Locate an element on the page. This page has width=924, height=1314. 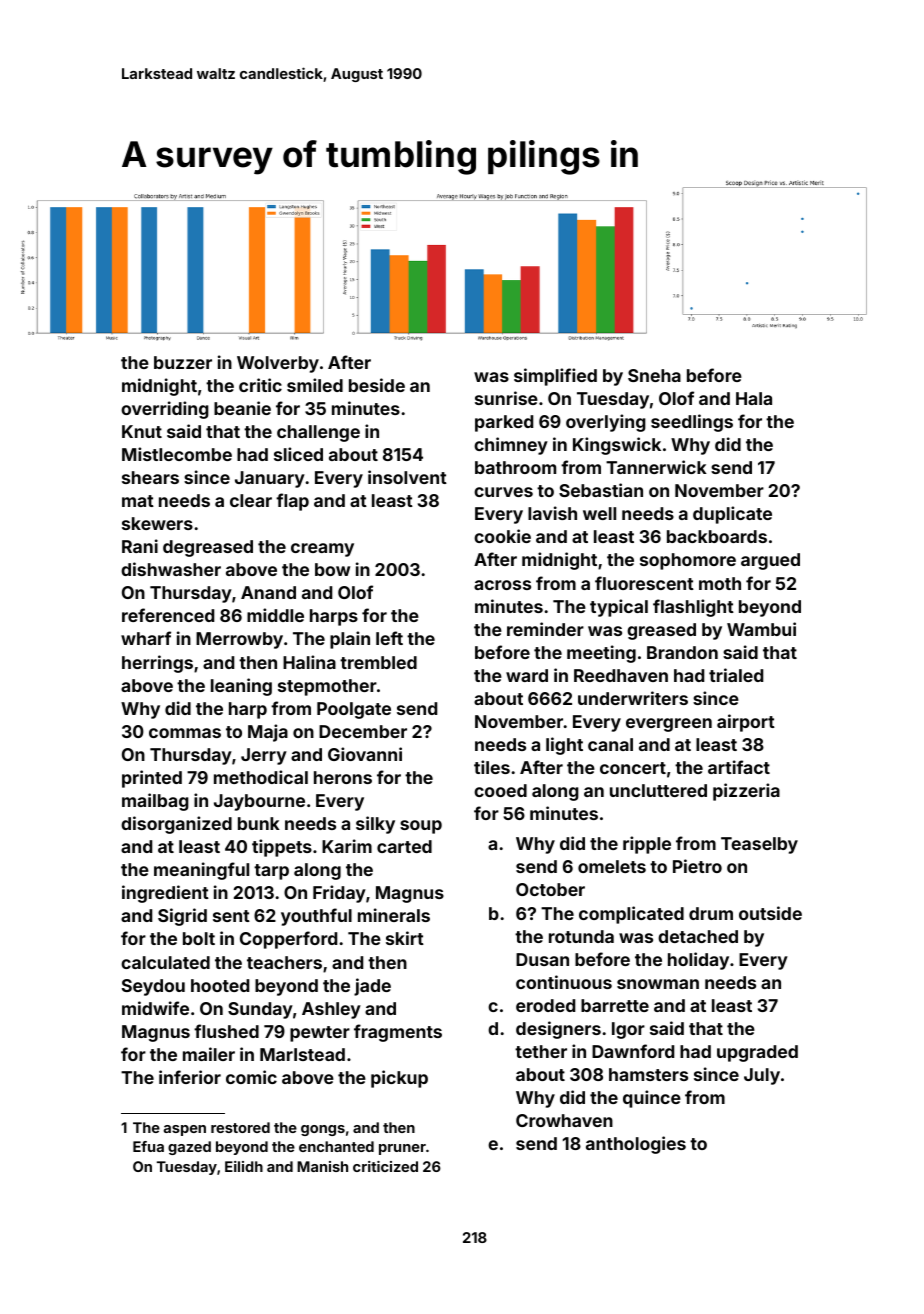
Sneha is located at coordinates (654, 375).
